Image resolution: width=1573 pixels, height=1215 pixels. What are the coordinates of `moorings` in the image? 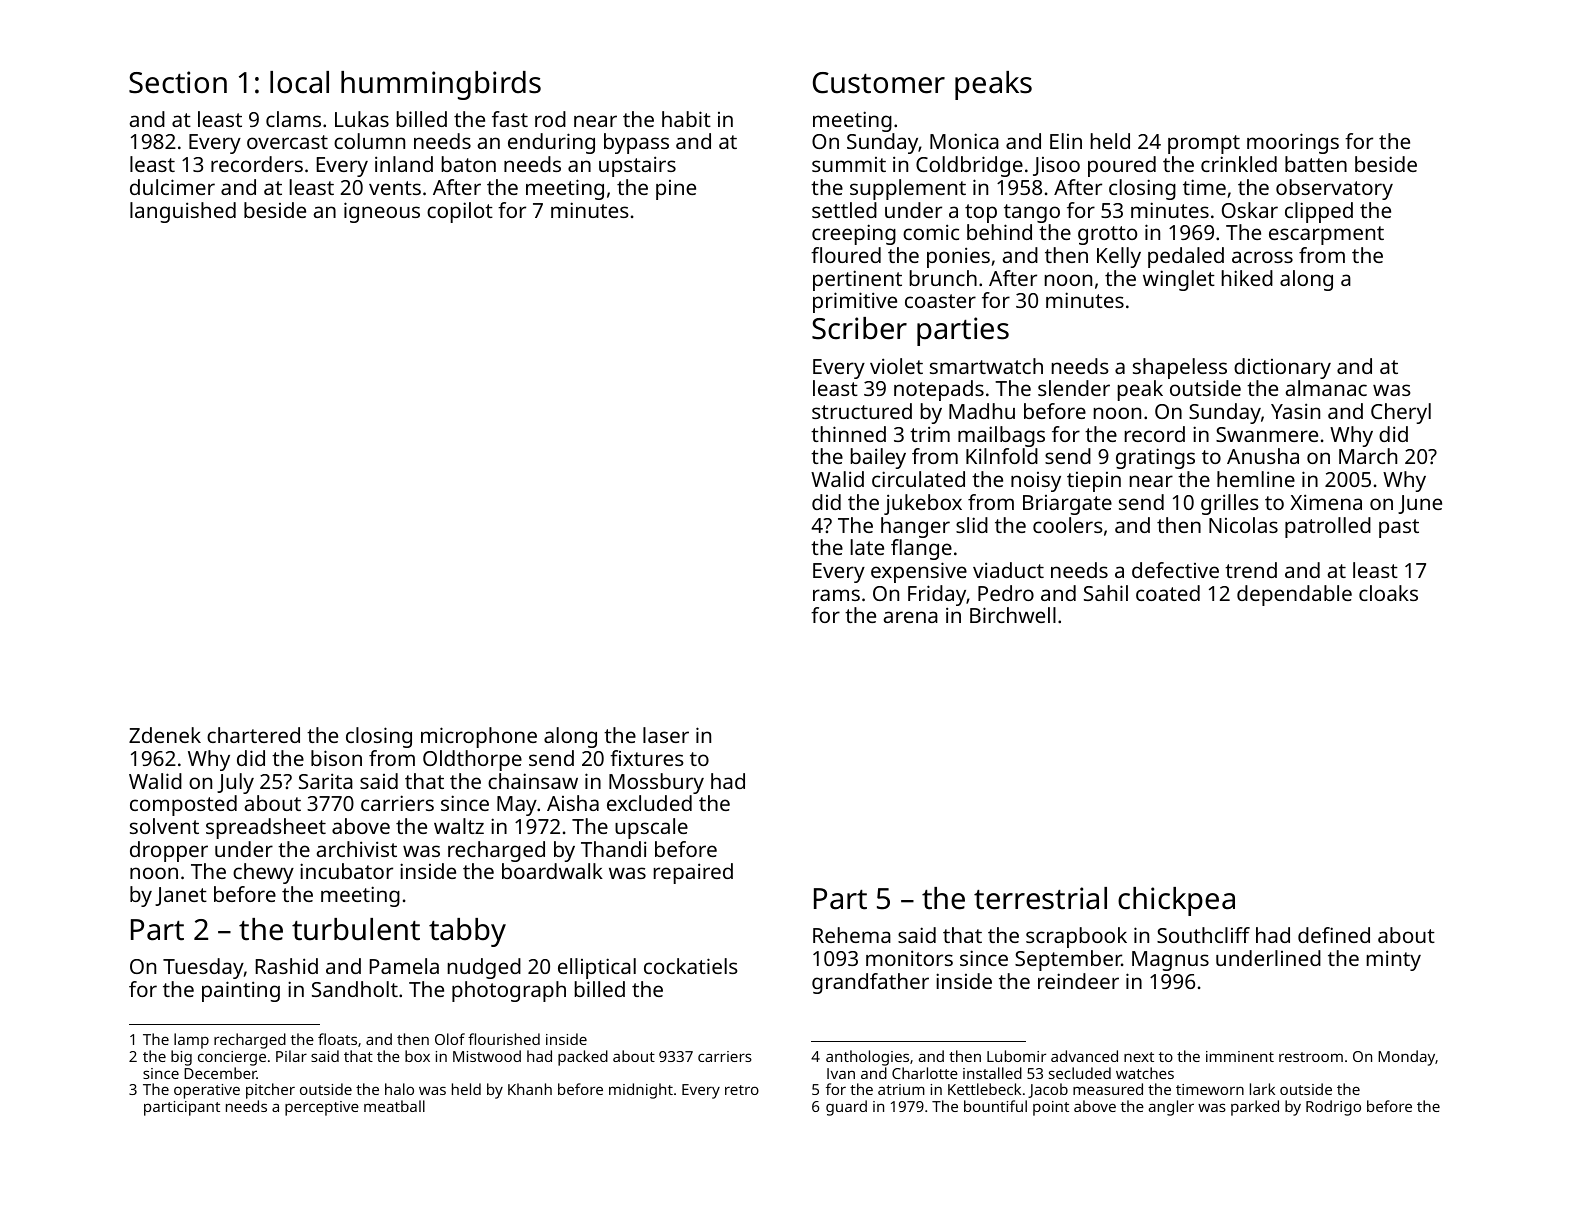 It's located at (1293, 143).
